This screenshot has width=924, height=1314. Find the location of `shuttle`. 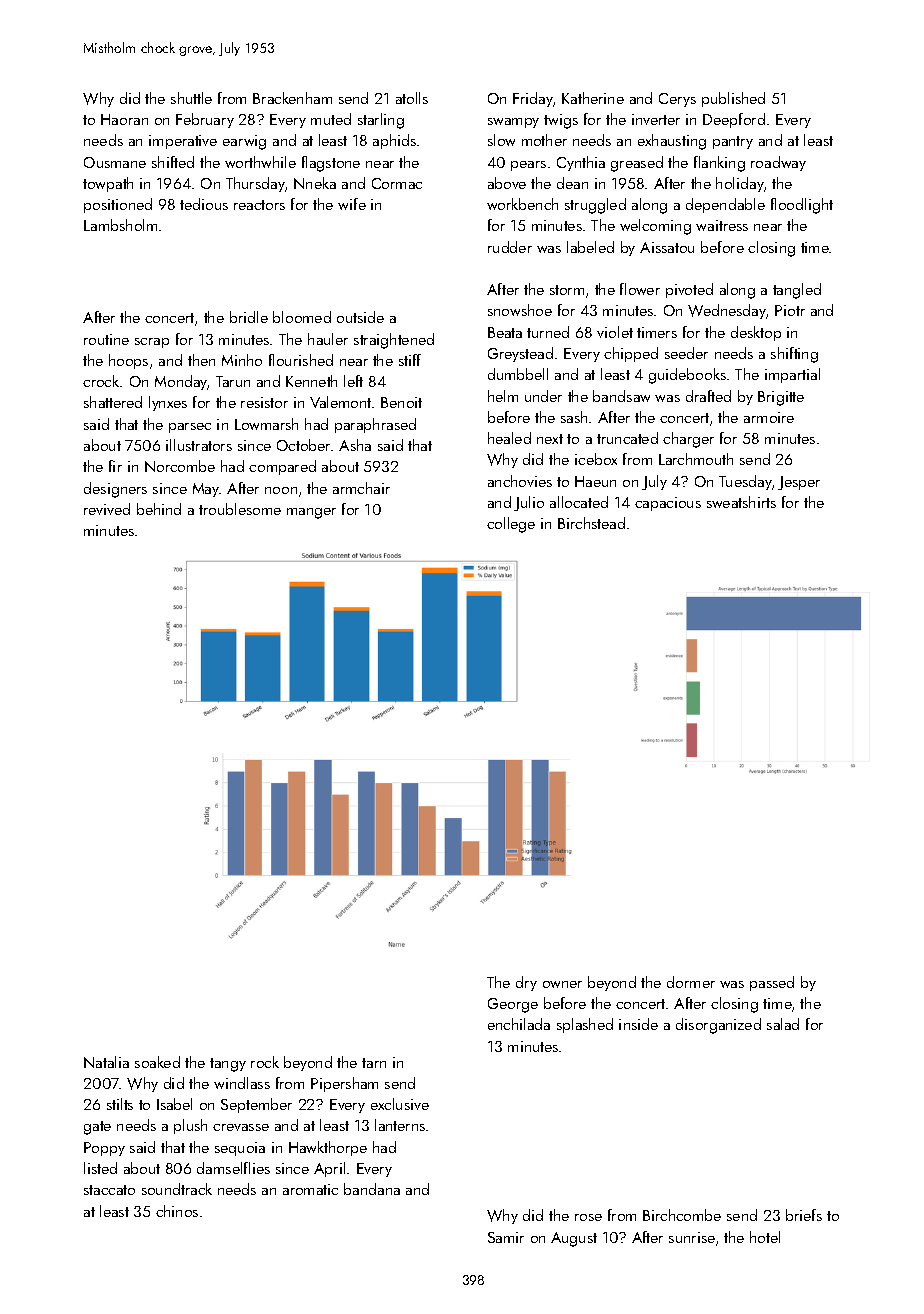

shuttle is located at coordinates (191, 98).
